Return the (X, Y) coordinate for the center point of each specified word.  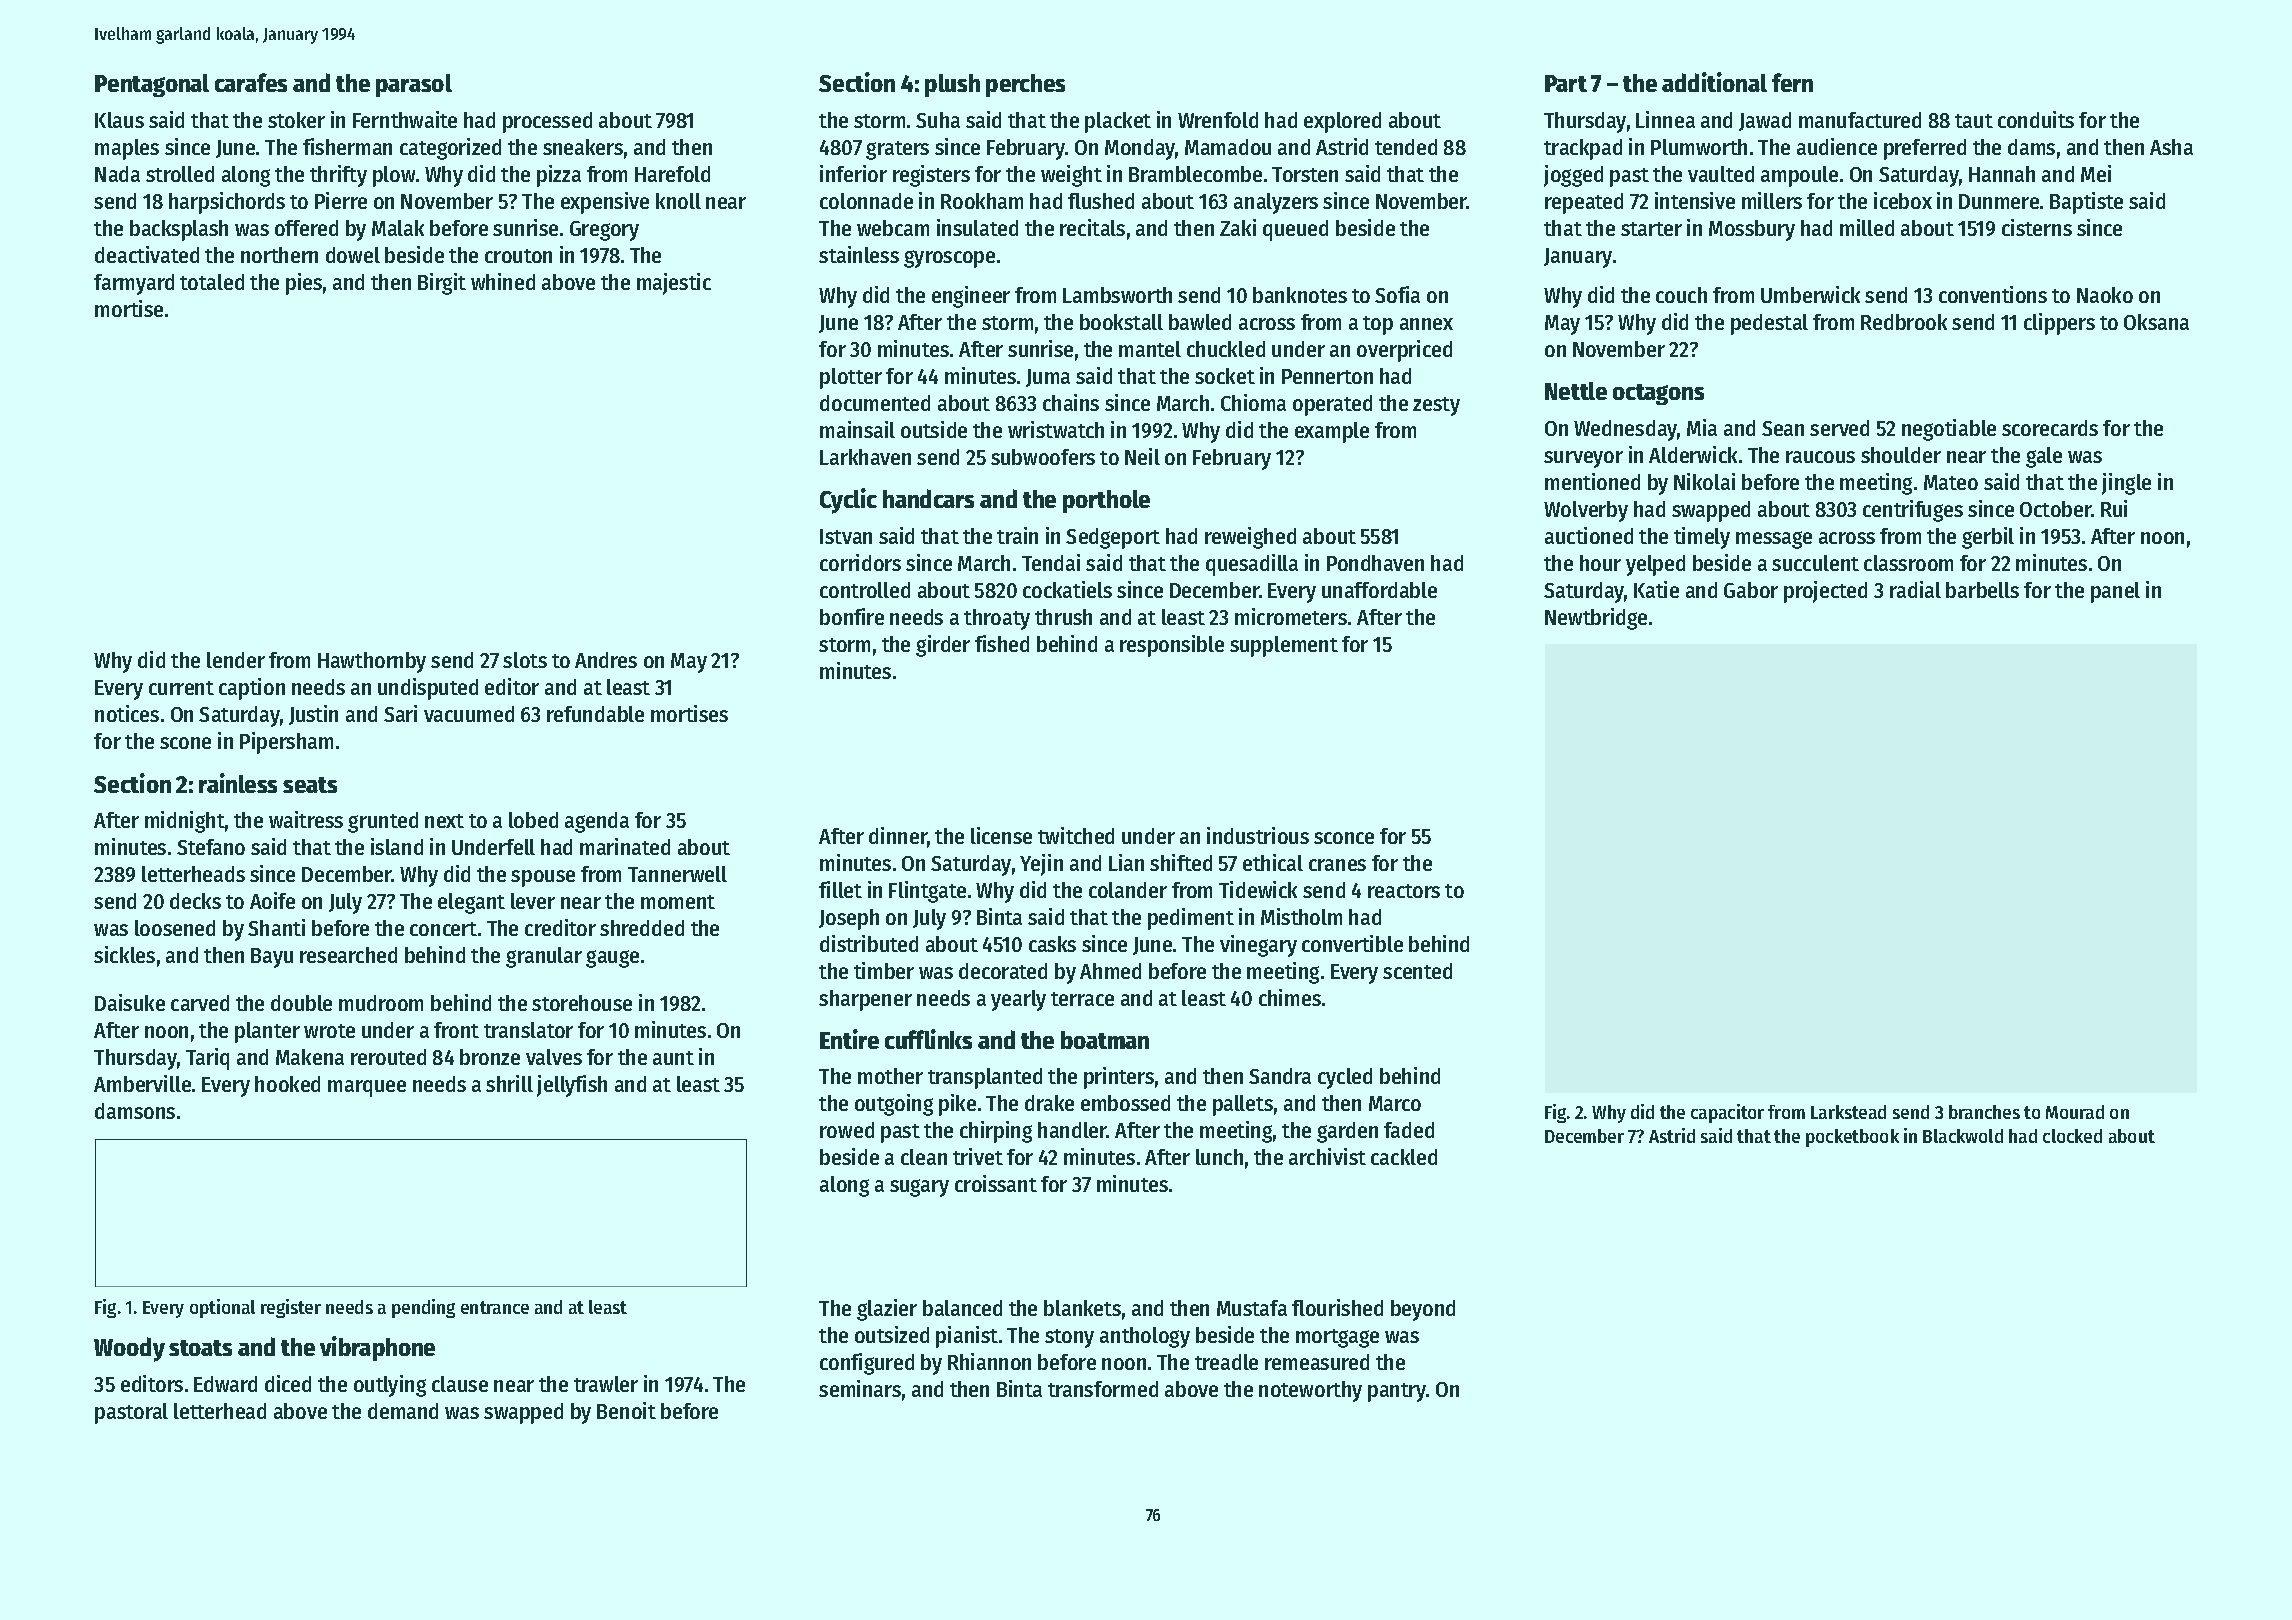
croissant (996, 1183)
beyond (1423, 1310)
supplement (1284, 646)
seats (310, 785)
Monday (1140, 149)
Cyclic (848, 501)
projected (1825, 592)
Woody (129, 1349)
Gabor (1751, 590)
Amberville (142, 1083)
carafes (251, 82)
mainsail (857, 429)
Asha (2171, 147)
